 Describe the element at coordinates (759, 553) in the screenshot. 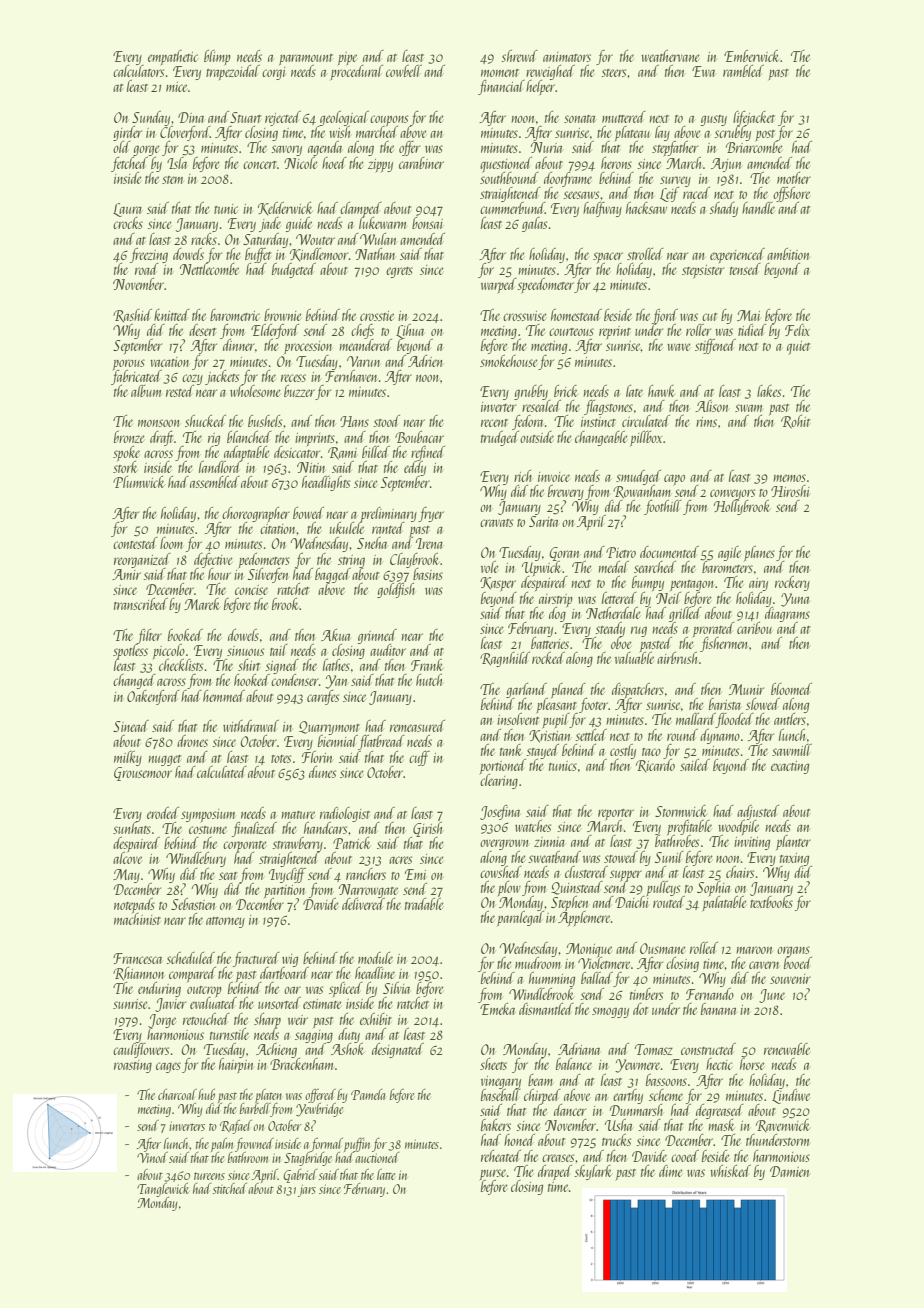

I see `planes` at that location.
